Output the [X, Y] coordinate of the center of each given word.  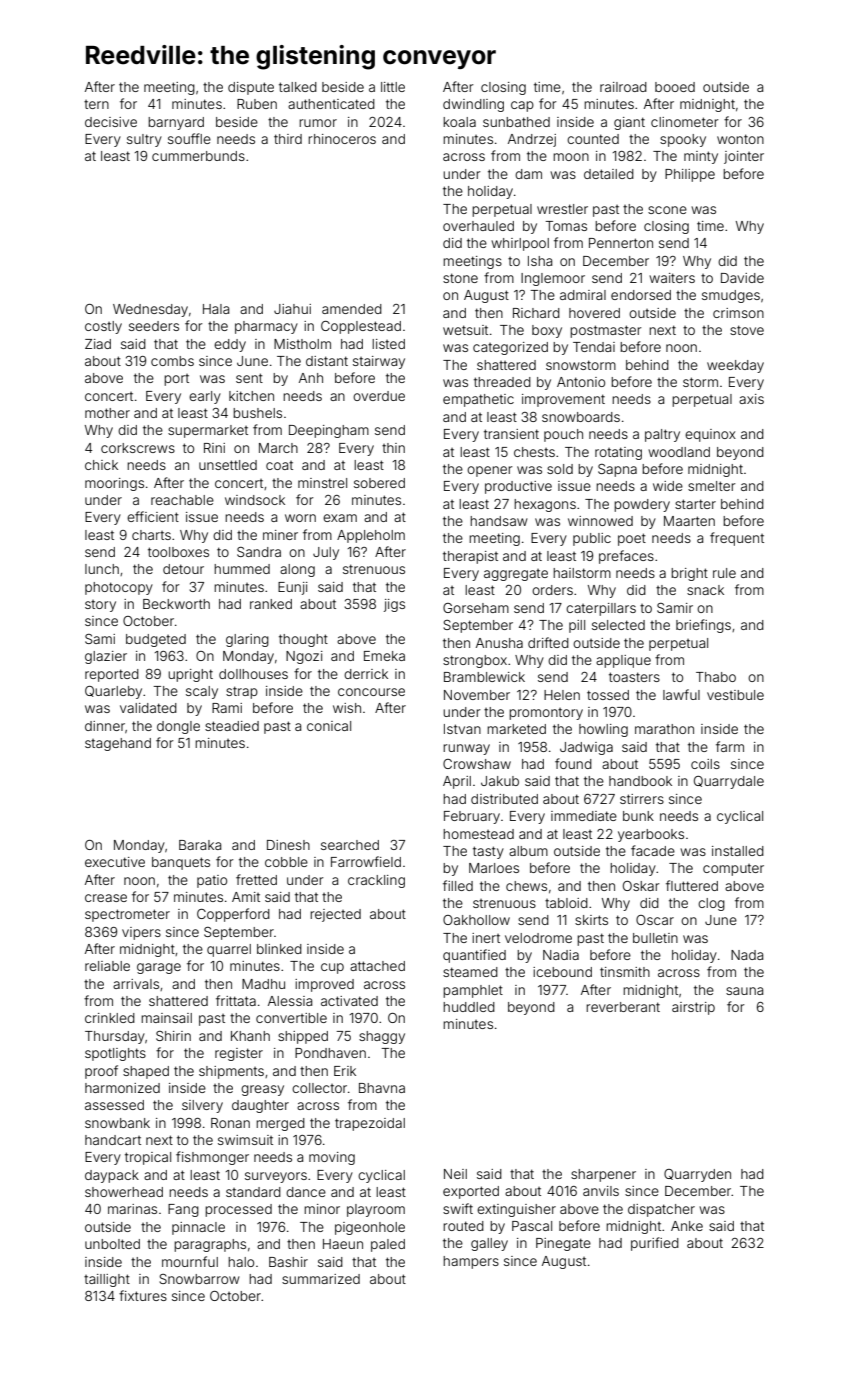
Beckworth [176, 604]
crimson [738, 313]
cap [522, 106]
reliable [107, 966]
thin [393, 448]
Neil [455, 1174]
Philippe [690, 175]
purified [655, 1244]
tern [96, 104]
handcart [113, 1140]
